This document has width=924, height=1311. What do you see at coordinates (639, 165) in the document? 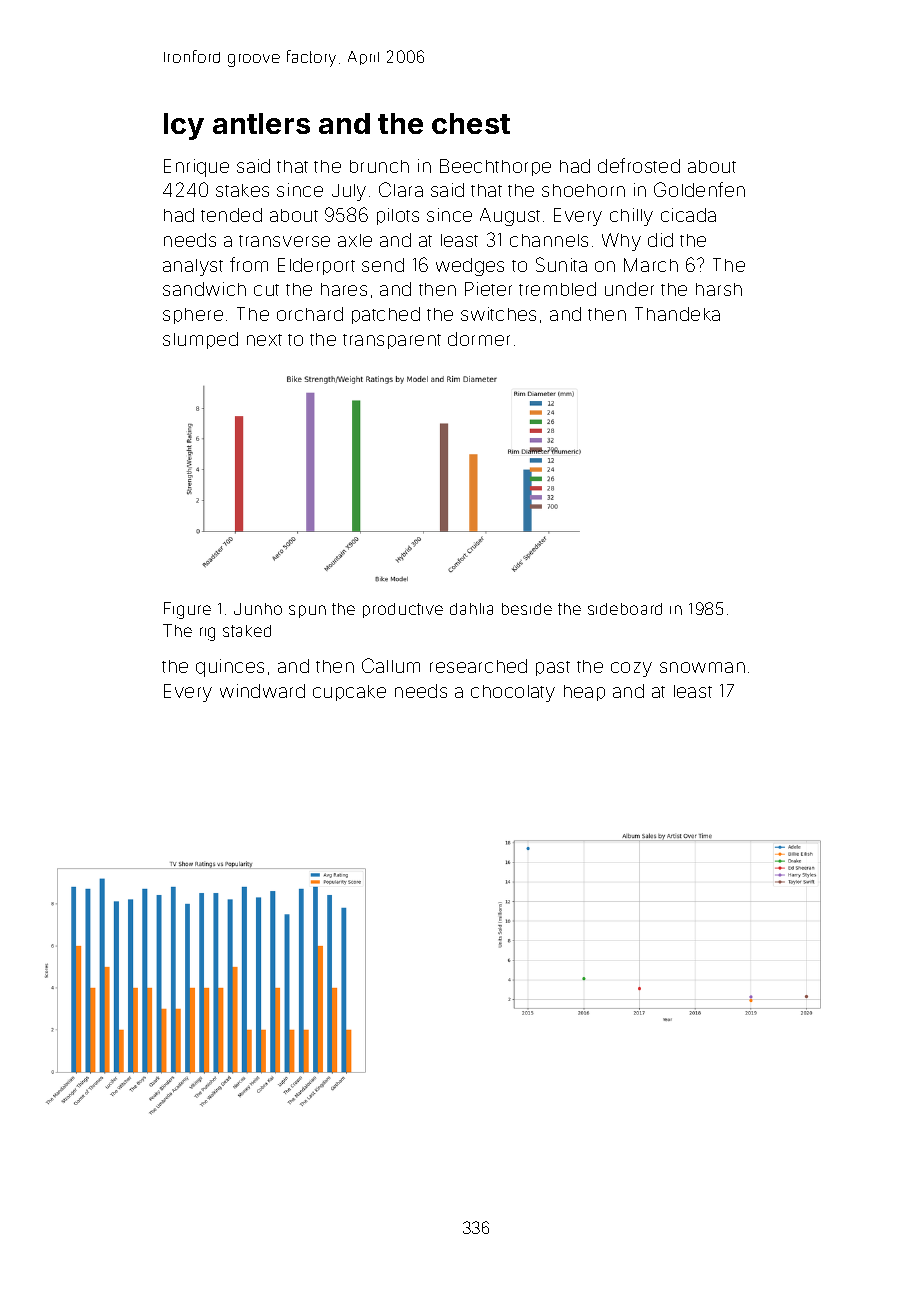
I see `defrosted` at bounding box center [639, 165].
